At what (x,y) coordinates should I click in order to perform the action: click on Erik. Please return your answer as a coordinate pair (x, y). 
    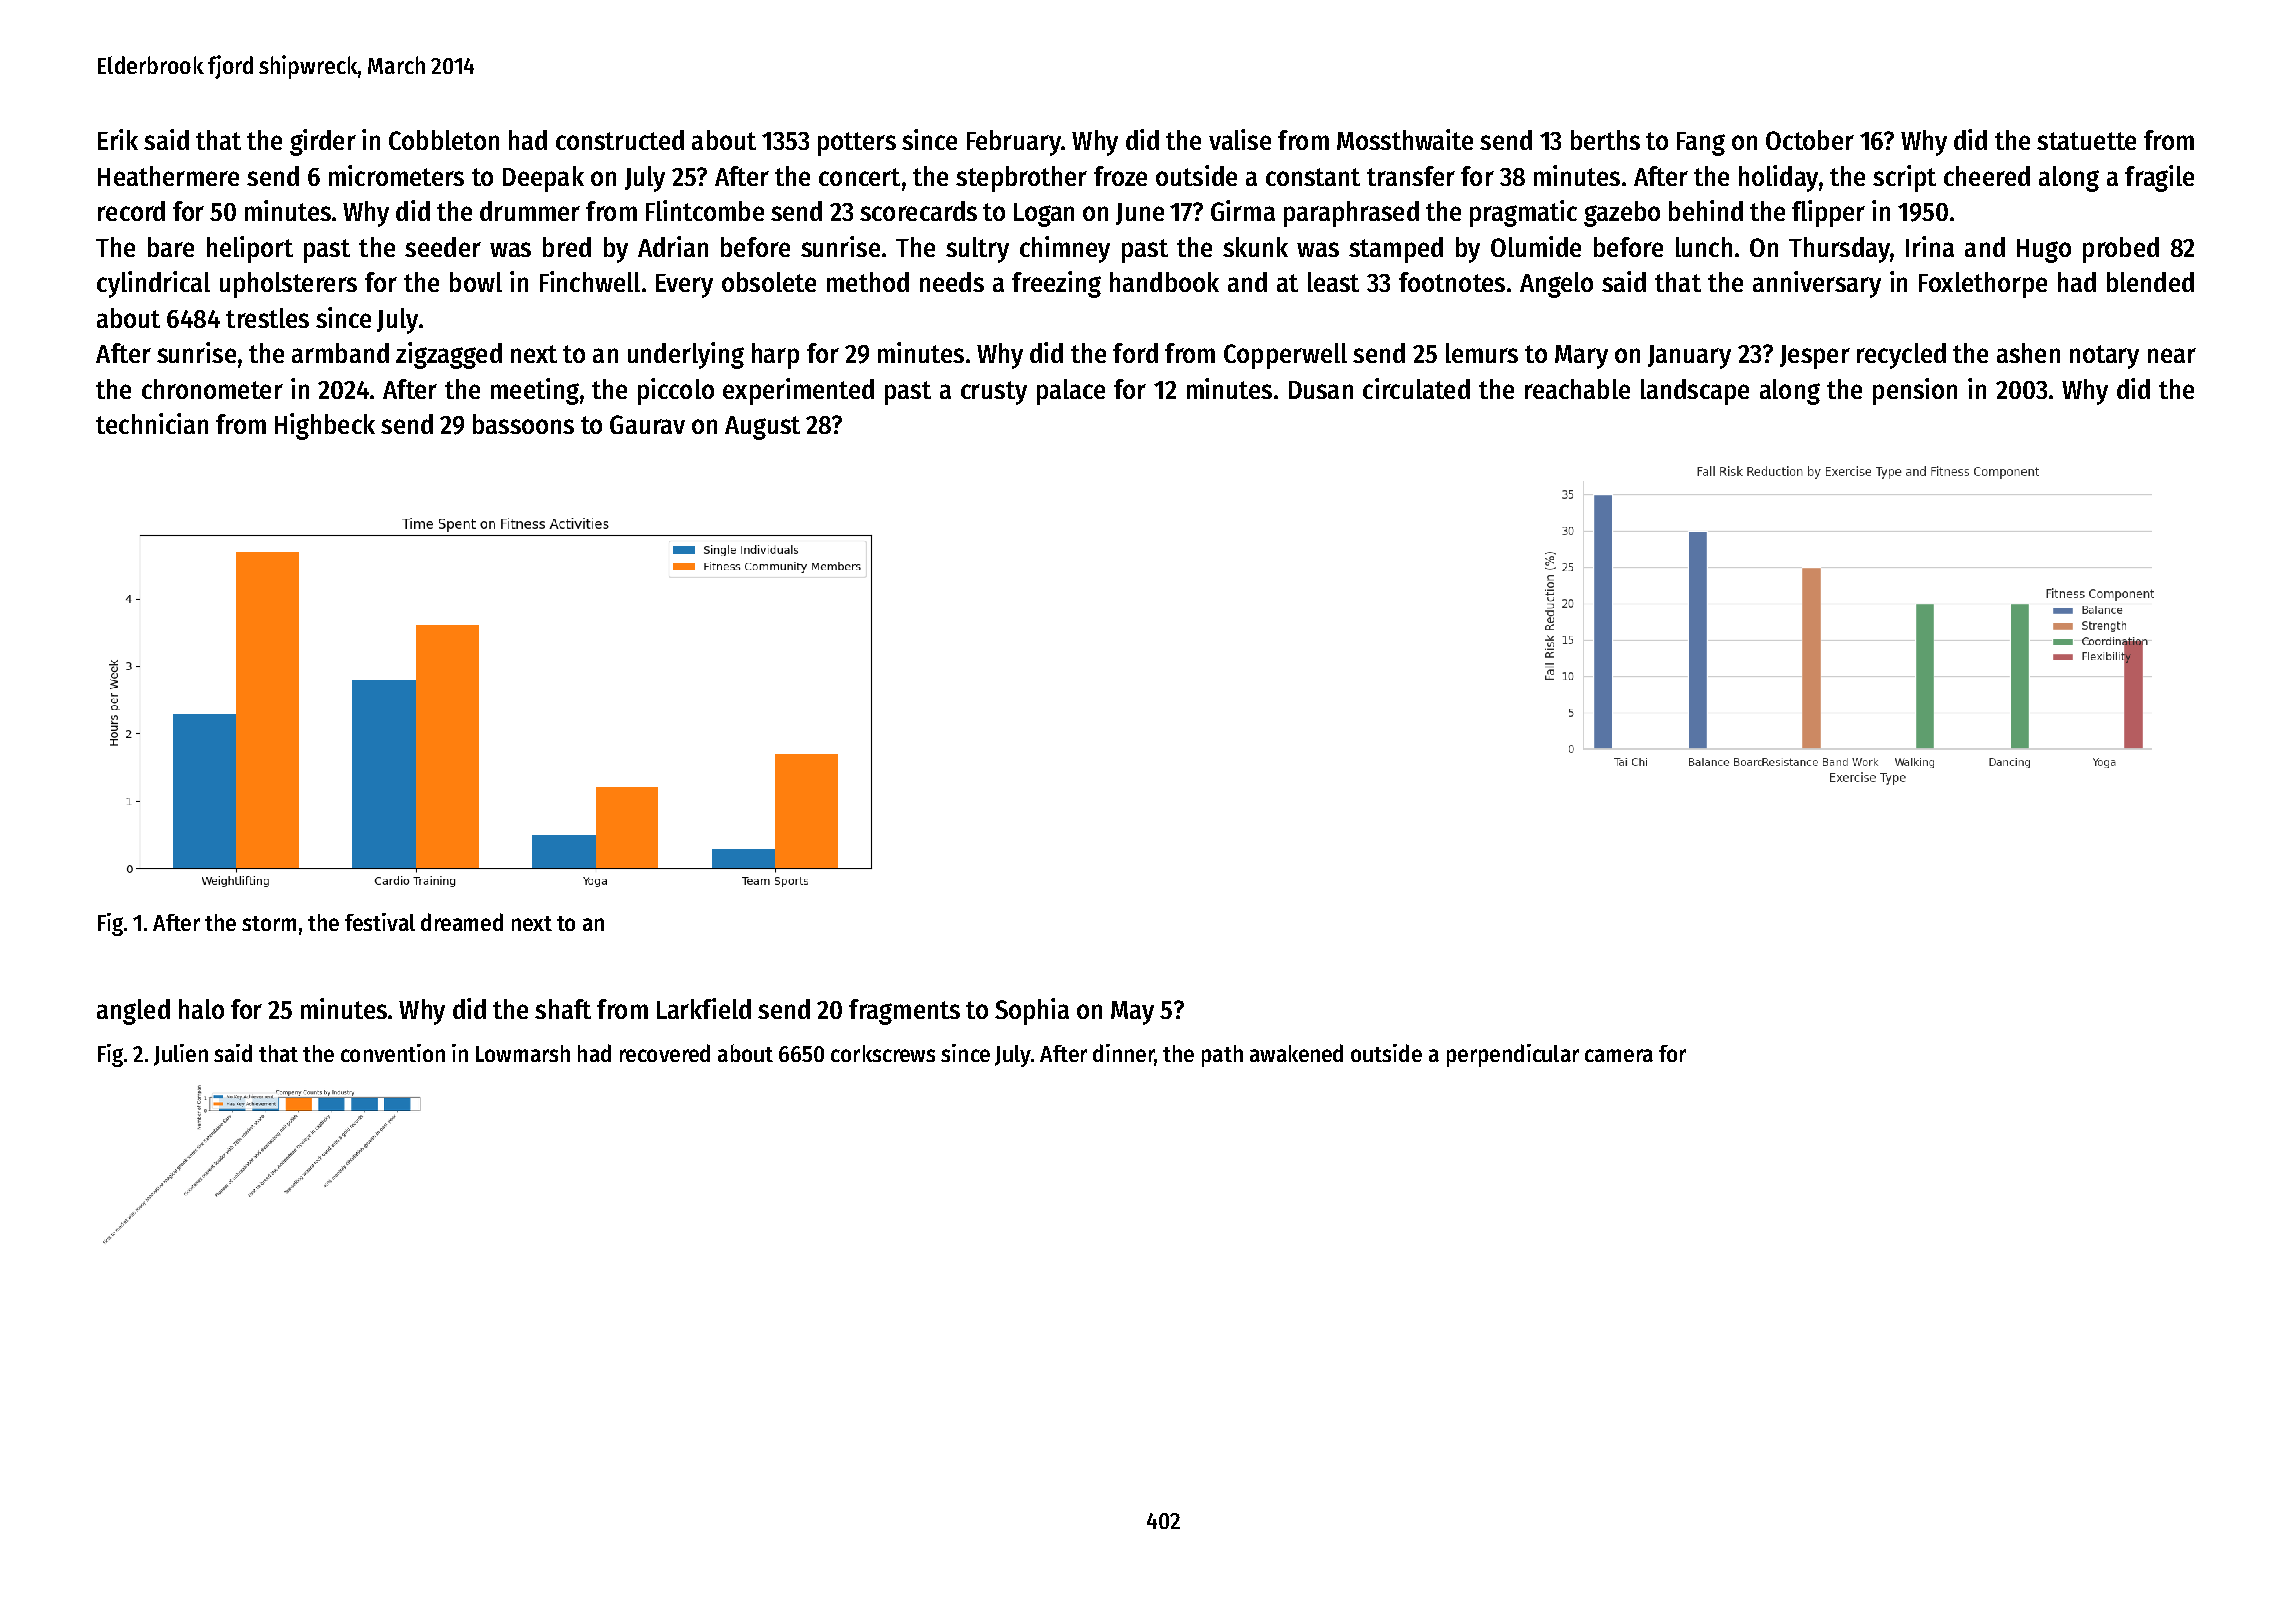
    Looking at the image, I should click on (118, 139).
